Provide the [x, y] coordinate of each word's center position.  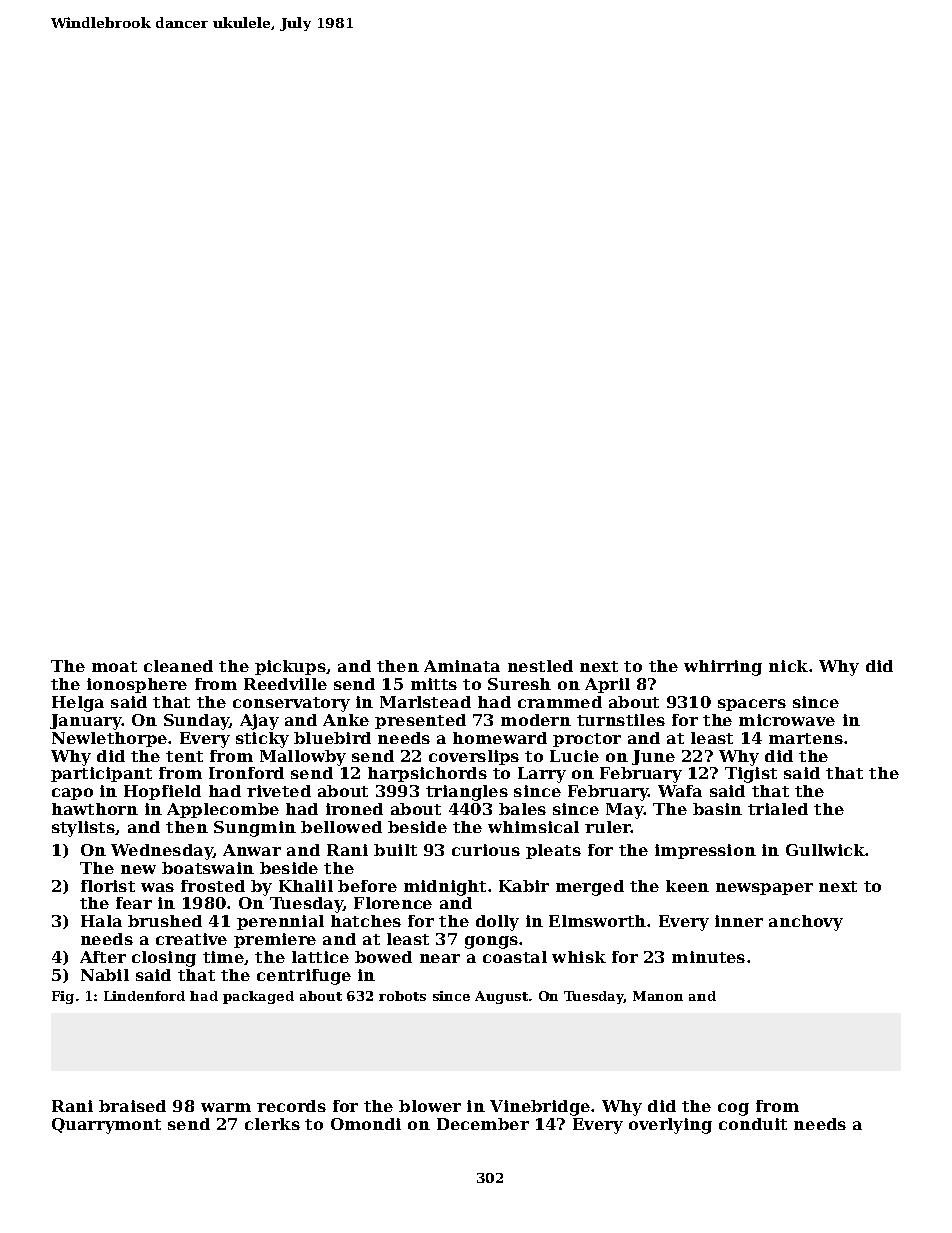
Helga [78, 704]
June [653, 757]
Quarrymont [106, 1126]
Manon [658, 996]
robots [402, 996]
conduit [753, 1124]
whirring [723, 668]
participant [101, 774]
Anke [346, 720]
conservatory [291, 704]
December [483, 1124]
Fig [63, 997]
